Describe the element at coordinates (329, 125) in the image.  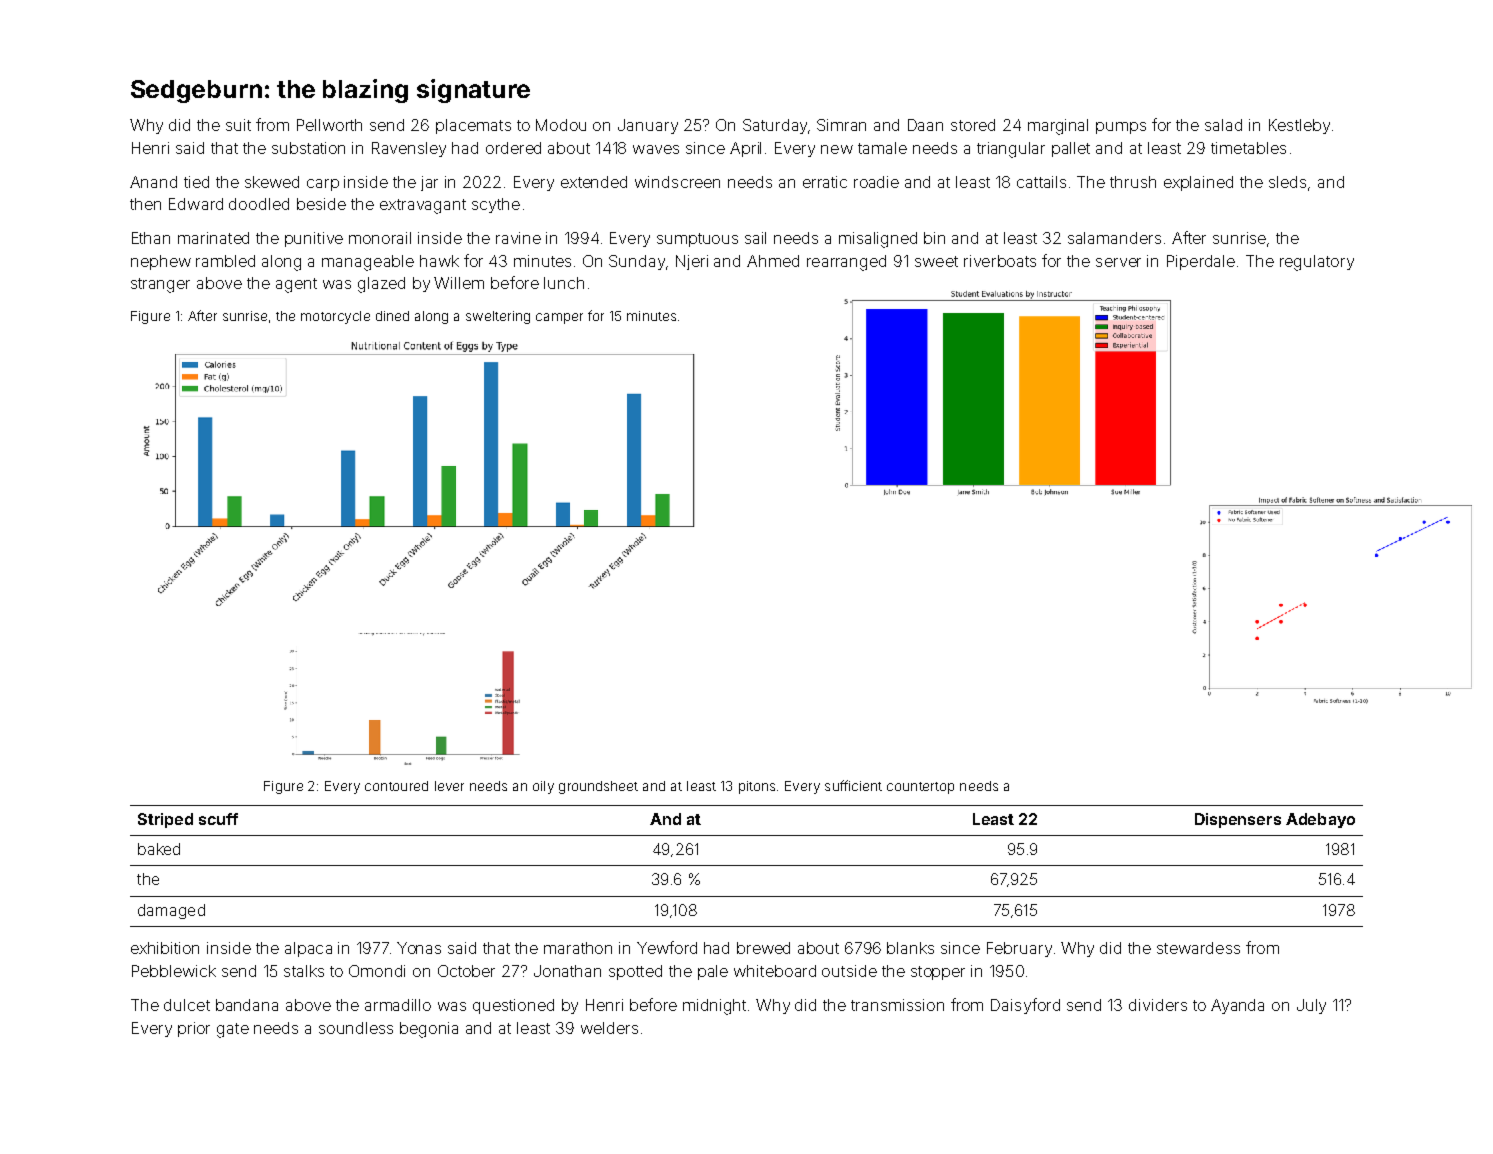
I see `Pellworth` at that location.
